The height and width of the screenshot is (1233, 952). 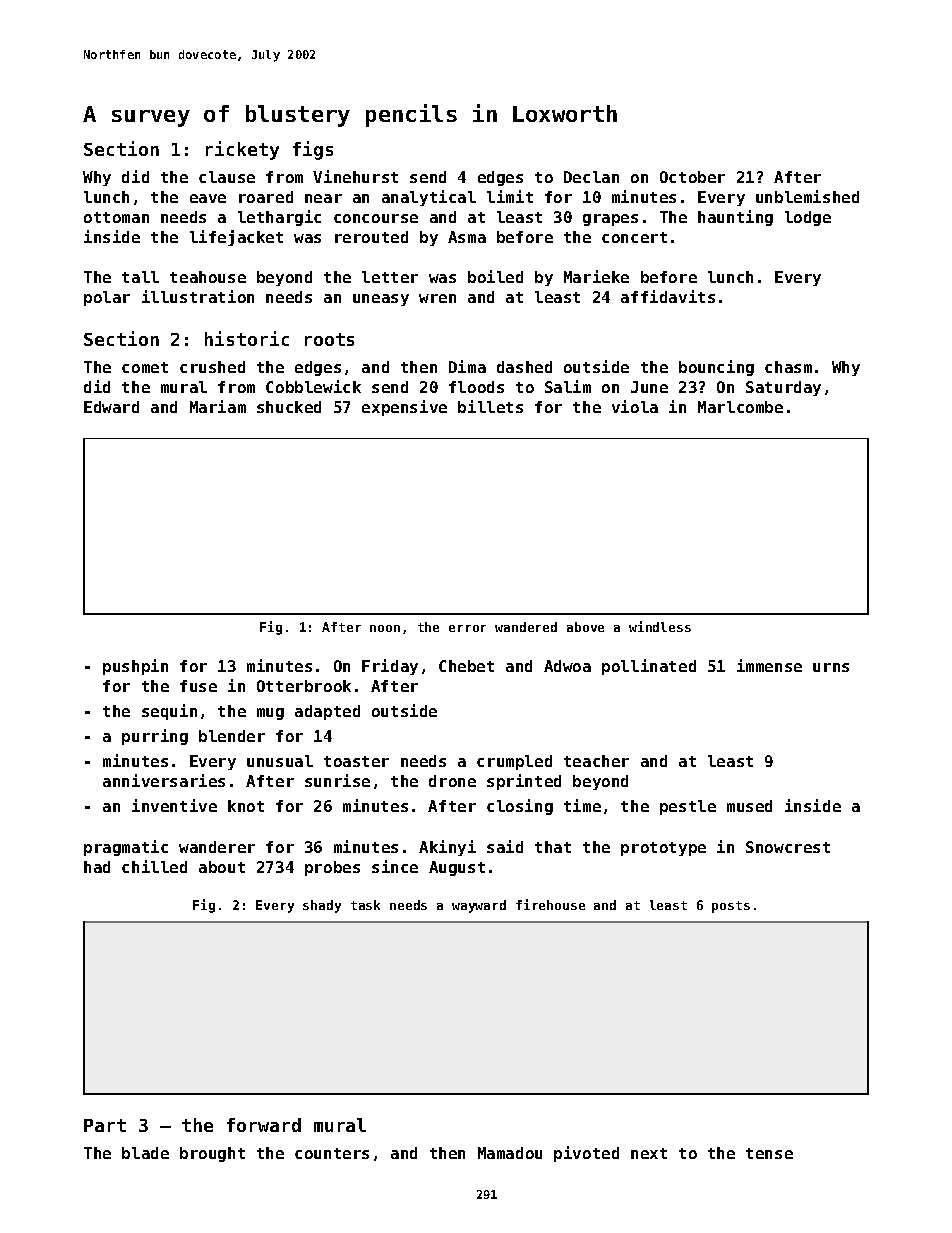 What do you see at coordinates (111, 407) in the screenshot?
I see `Edward` at bounding box center [111, 407].
